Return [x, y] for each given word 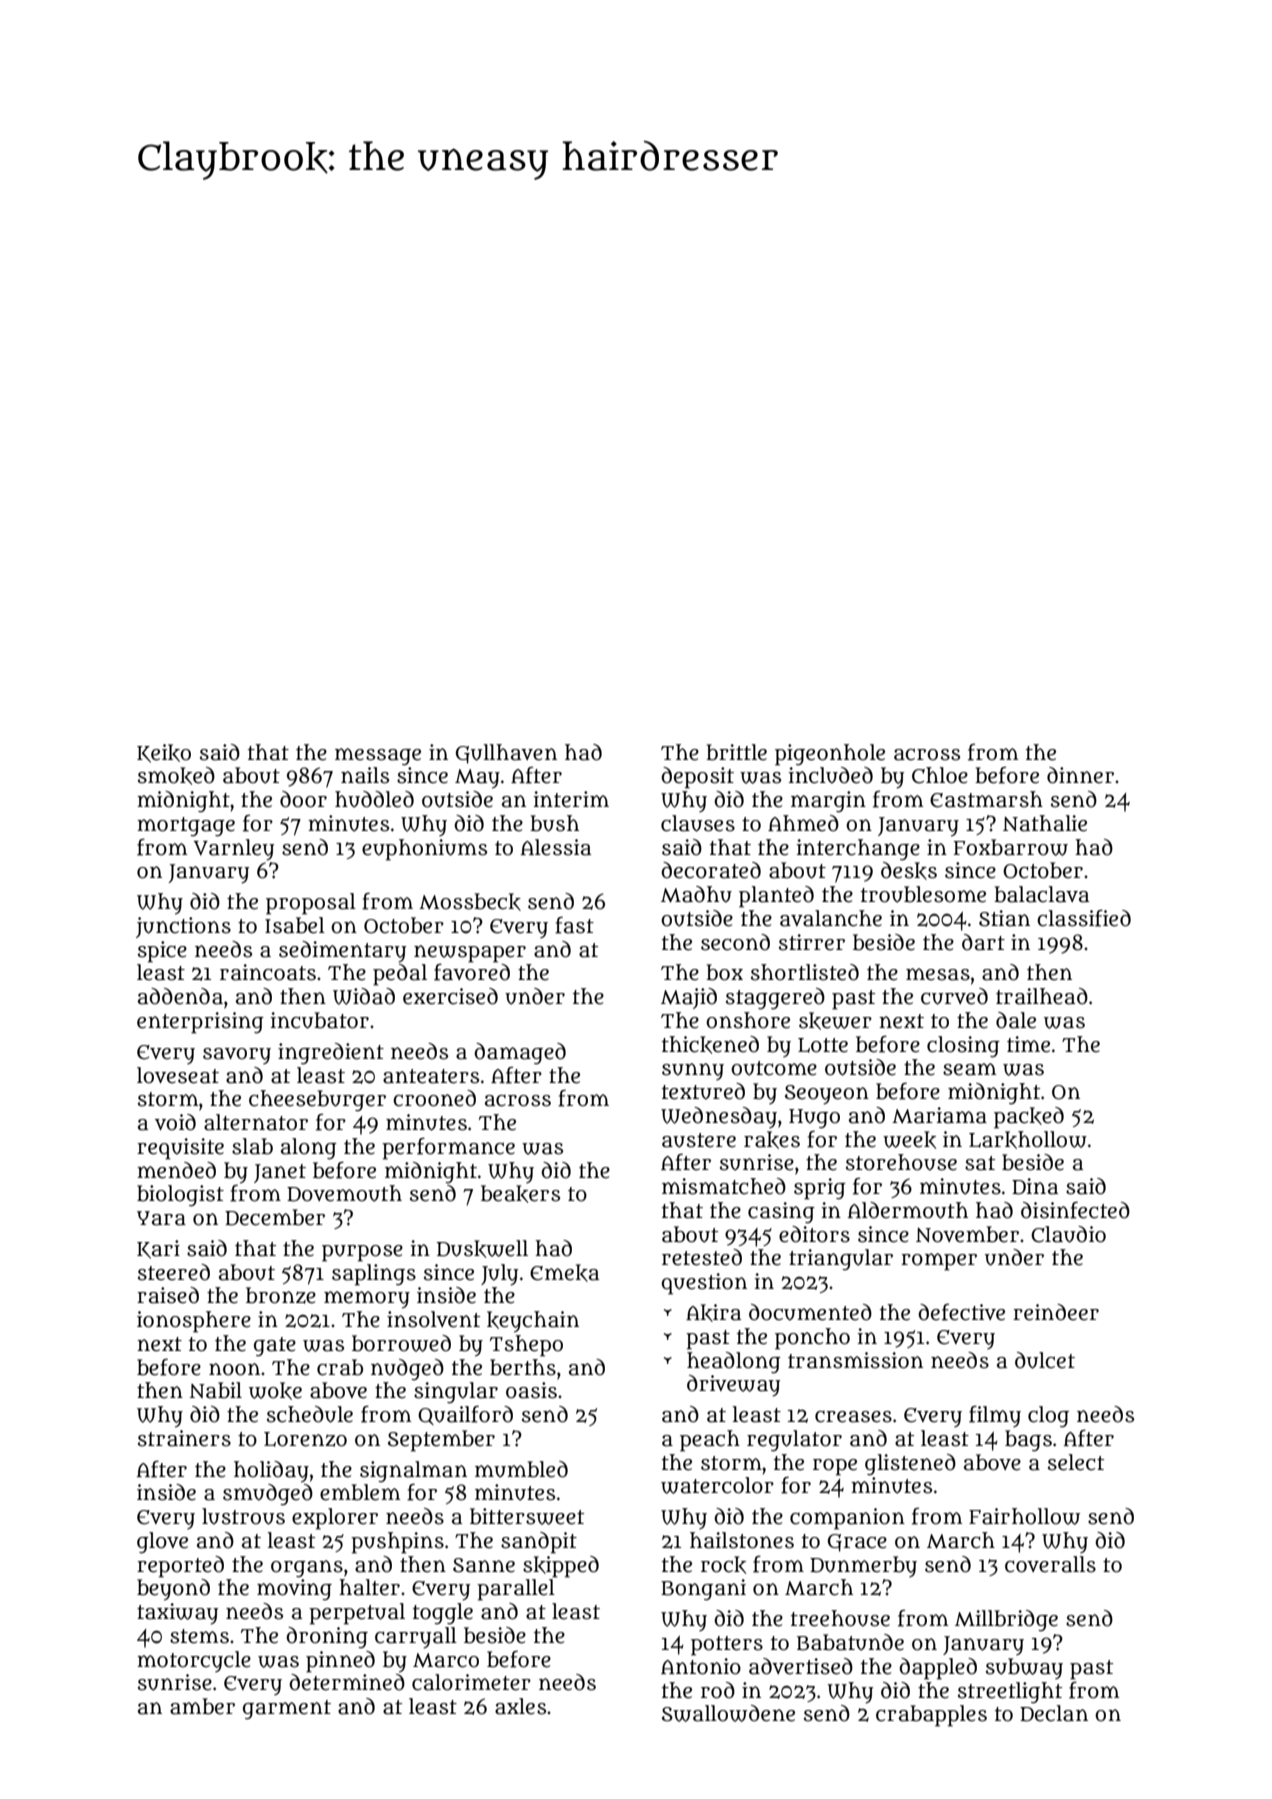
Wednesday [719, 1118]
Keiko [164, 753]
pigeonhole [830, 755]
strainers [184, 1438]
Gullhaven [506, 754]
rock [723, 1565]
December [275, 1217]
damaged [520, 1054]
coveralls [1050, 1564]
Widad [364, 996]
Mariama [939, 1115]
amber [202, 1706]
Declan [1054, 1713]
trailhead [1042, 996]
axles [520, 1706]
